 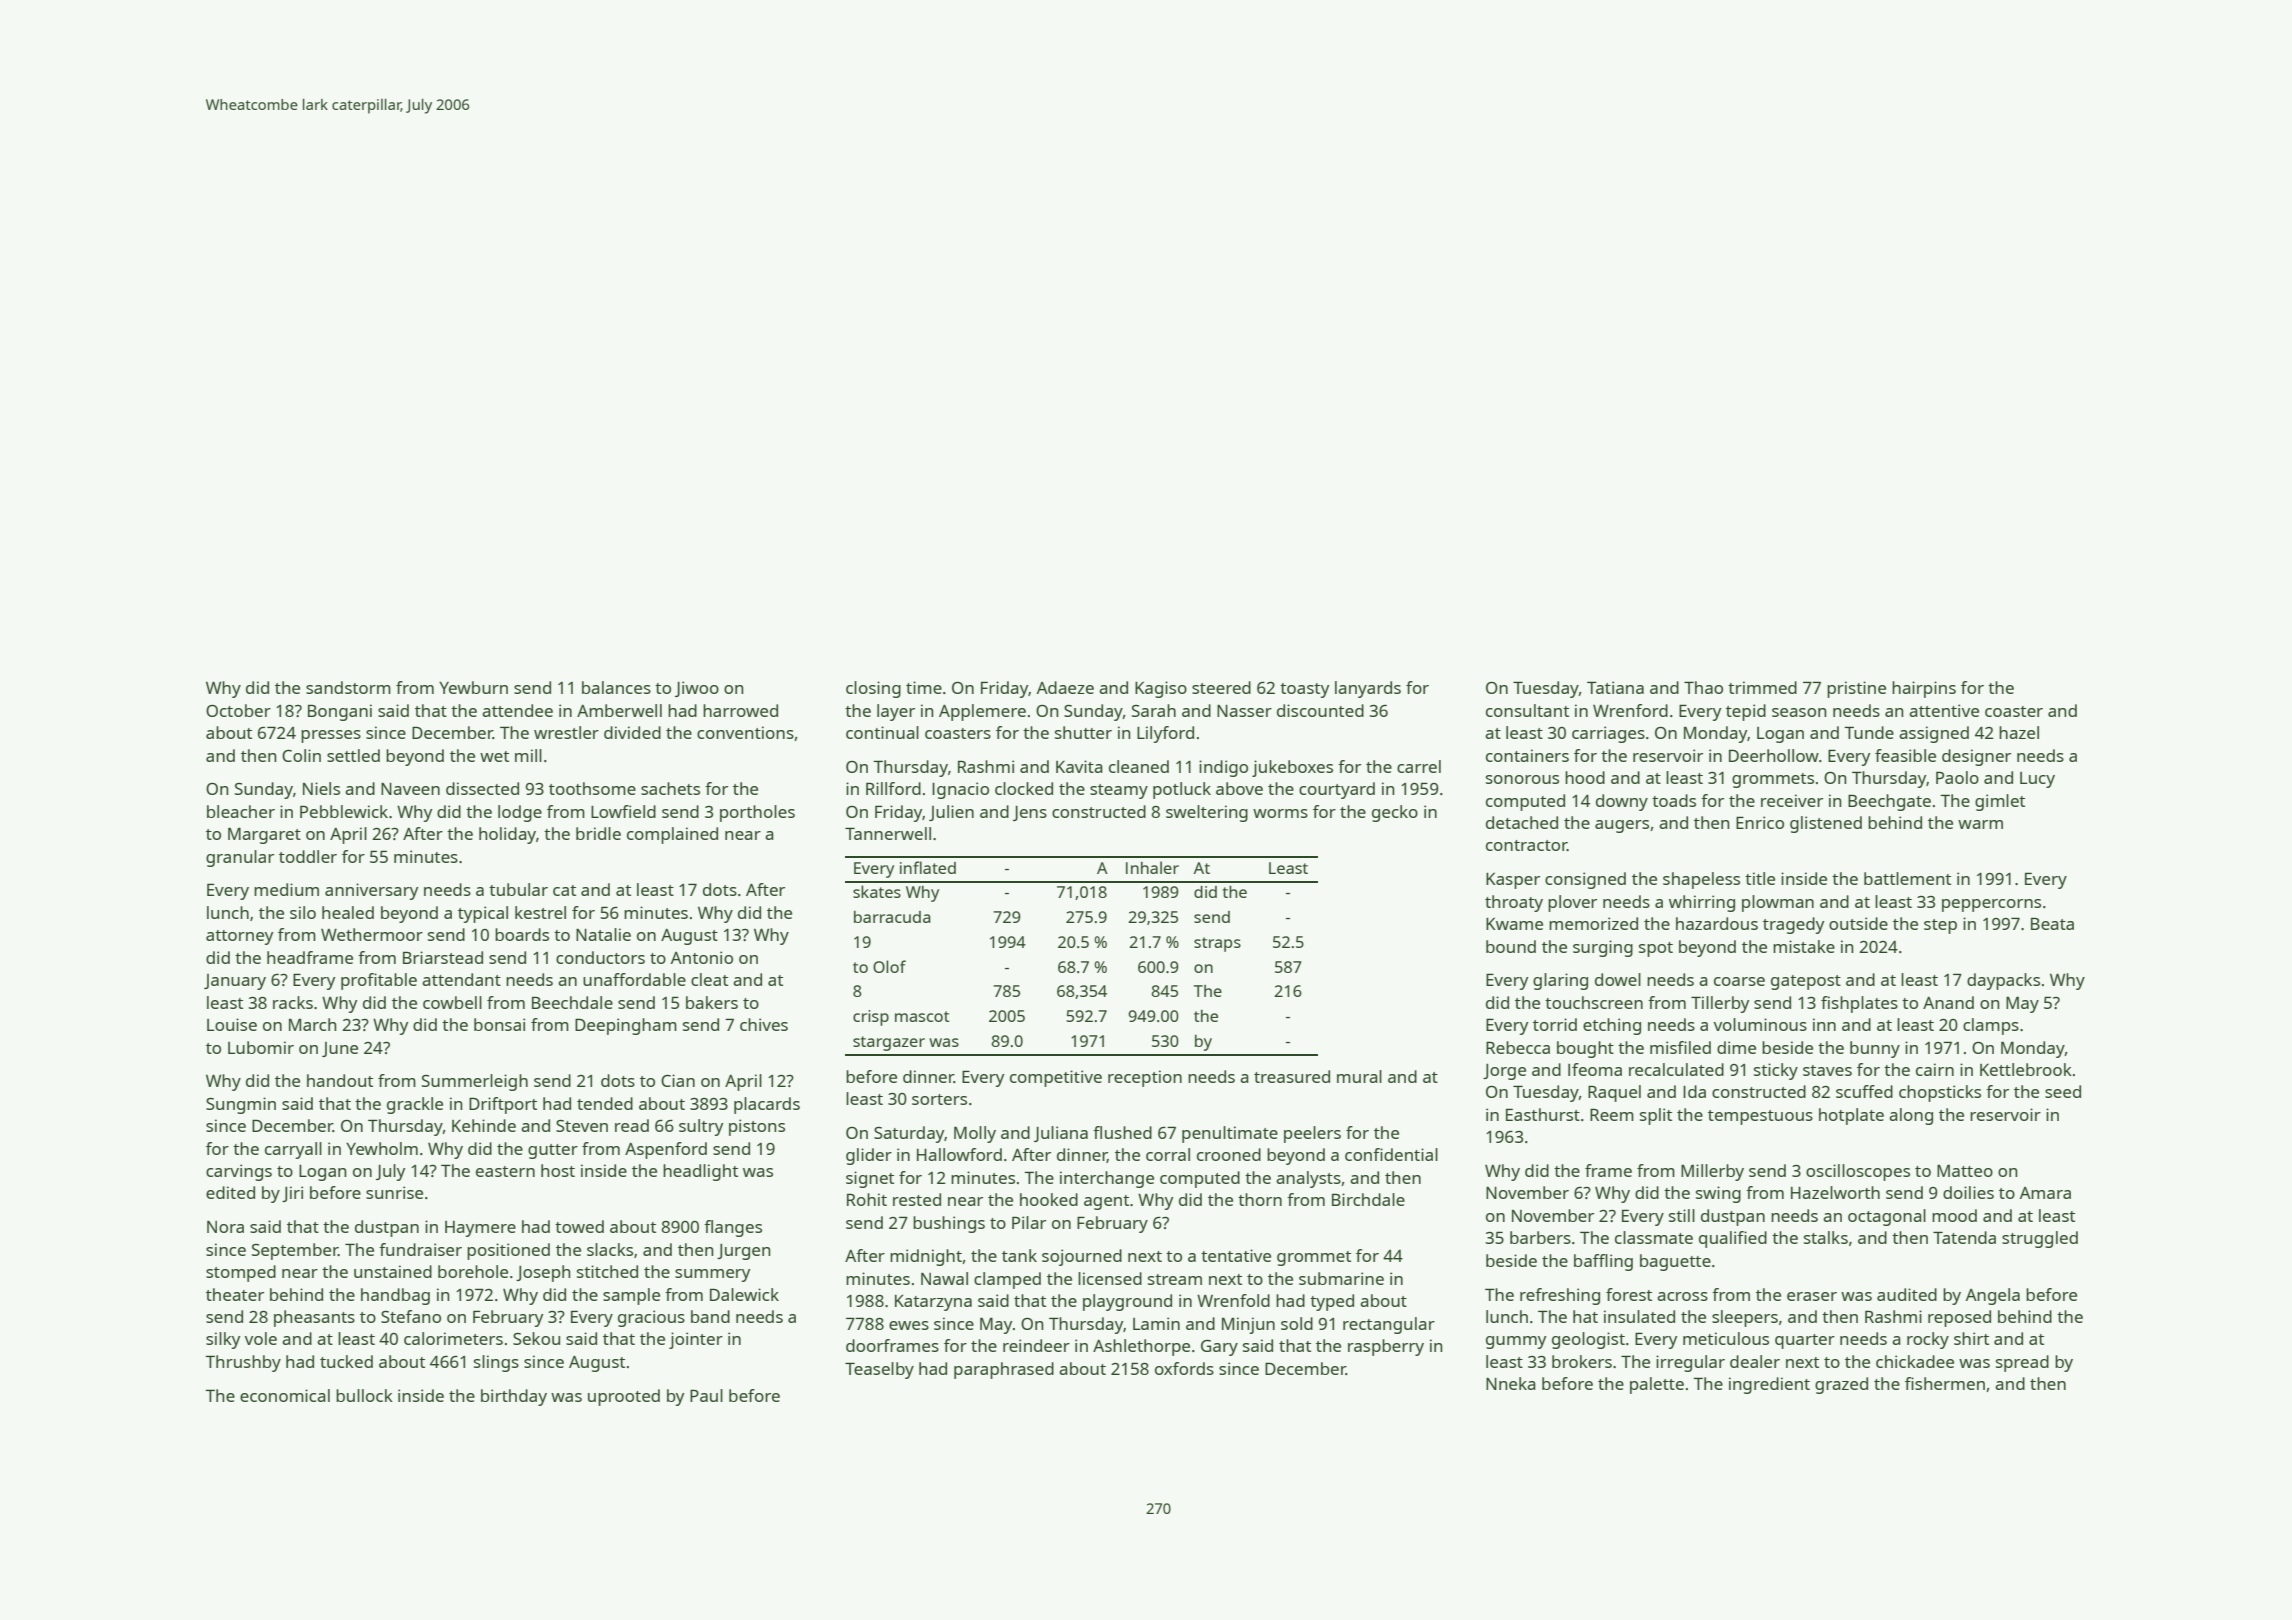 What do you see at coordinates (1841, 1385) in the document?
I see `grazed` at bounding box center [1841, 1385].
